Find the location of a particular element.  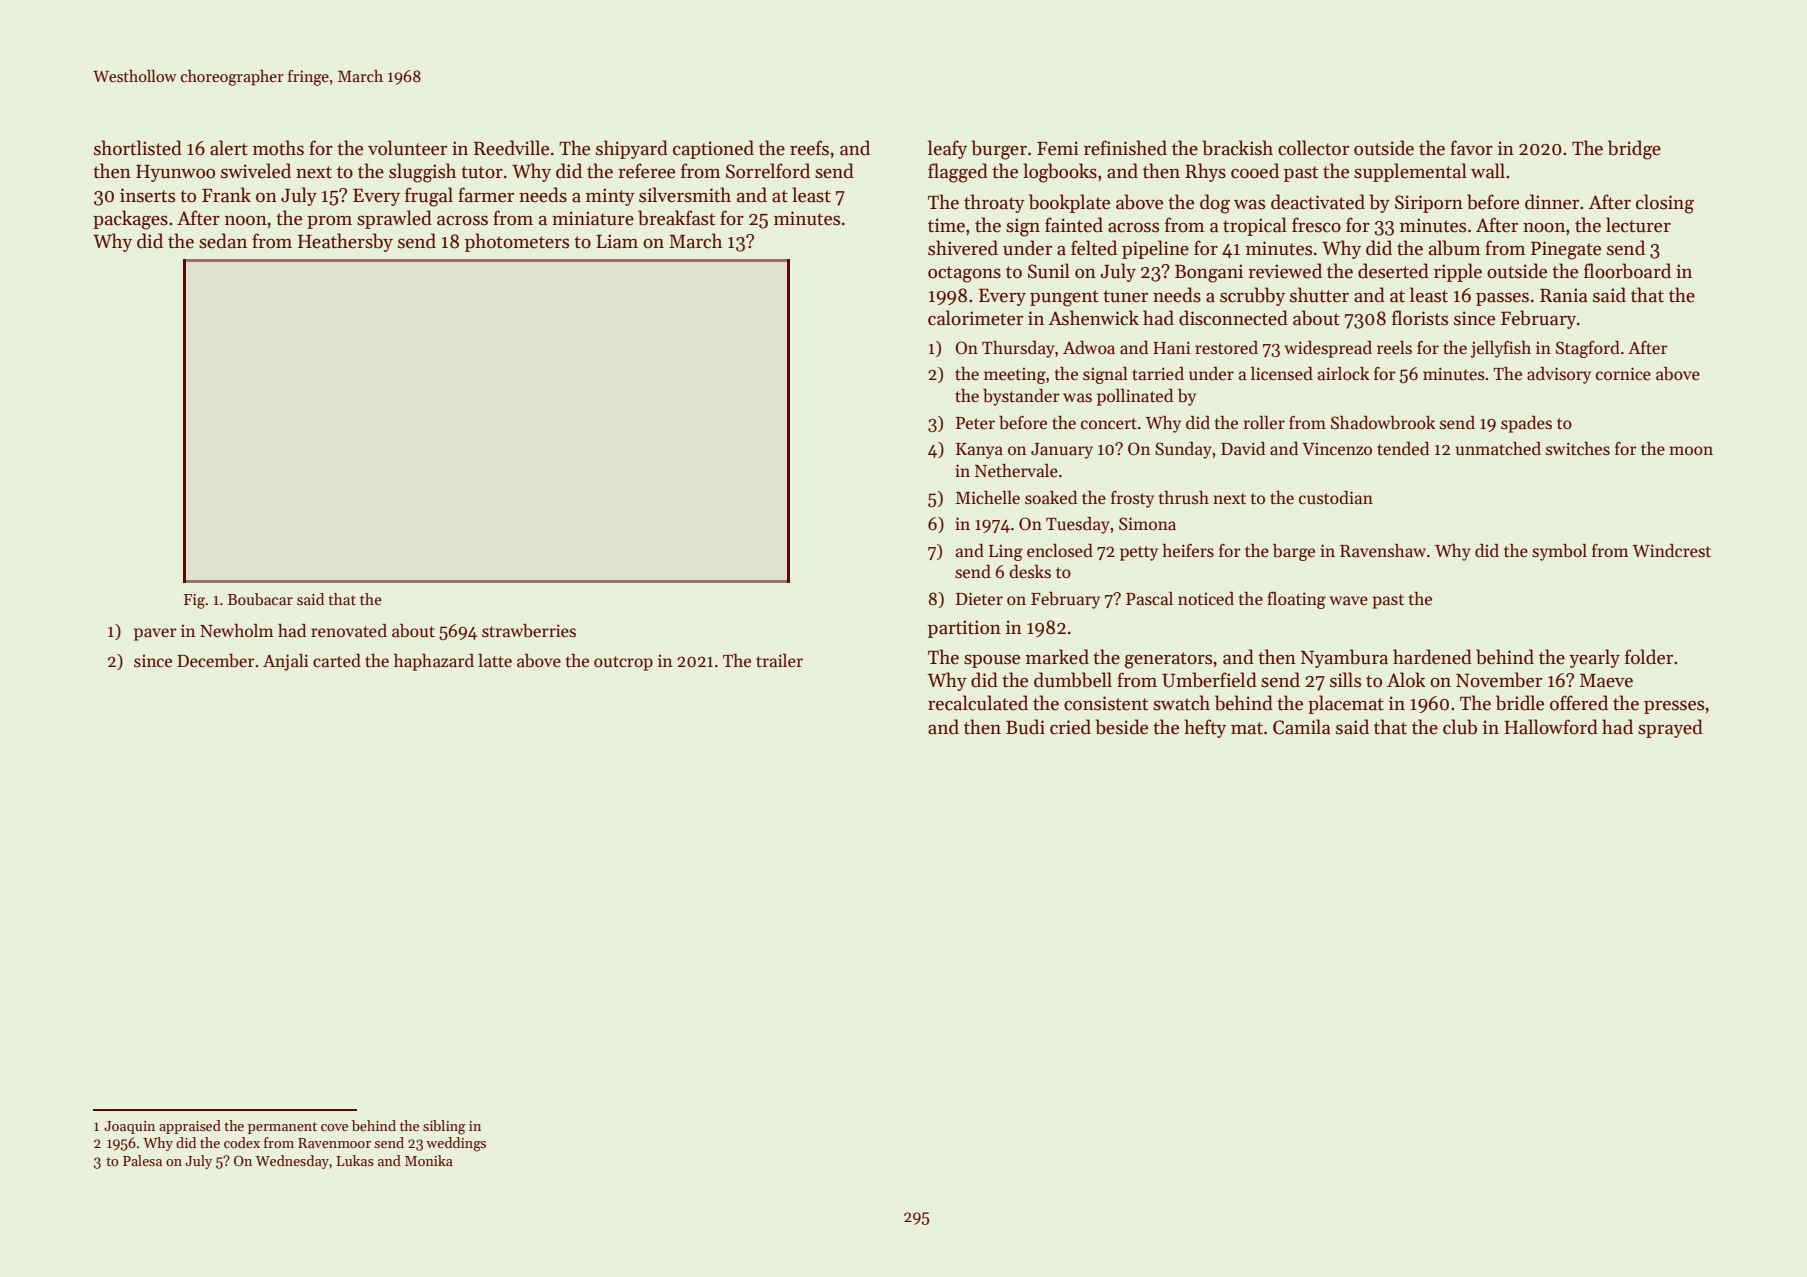

cooed is located at coordinates (1255, 171).
